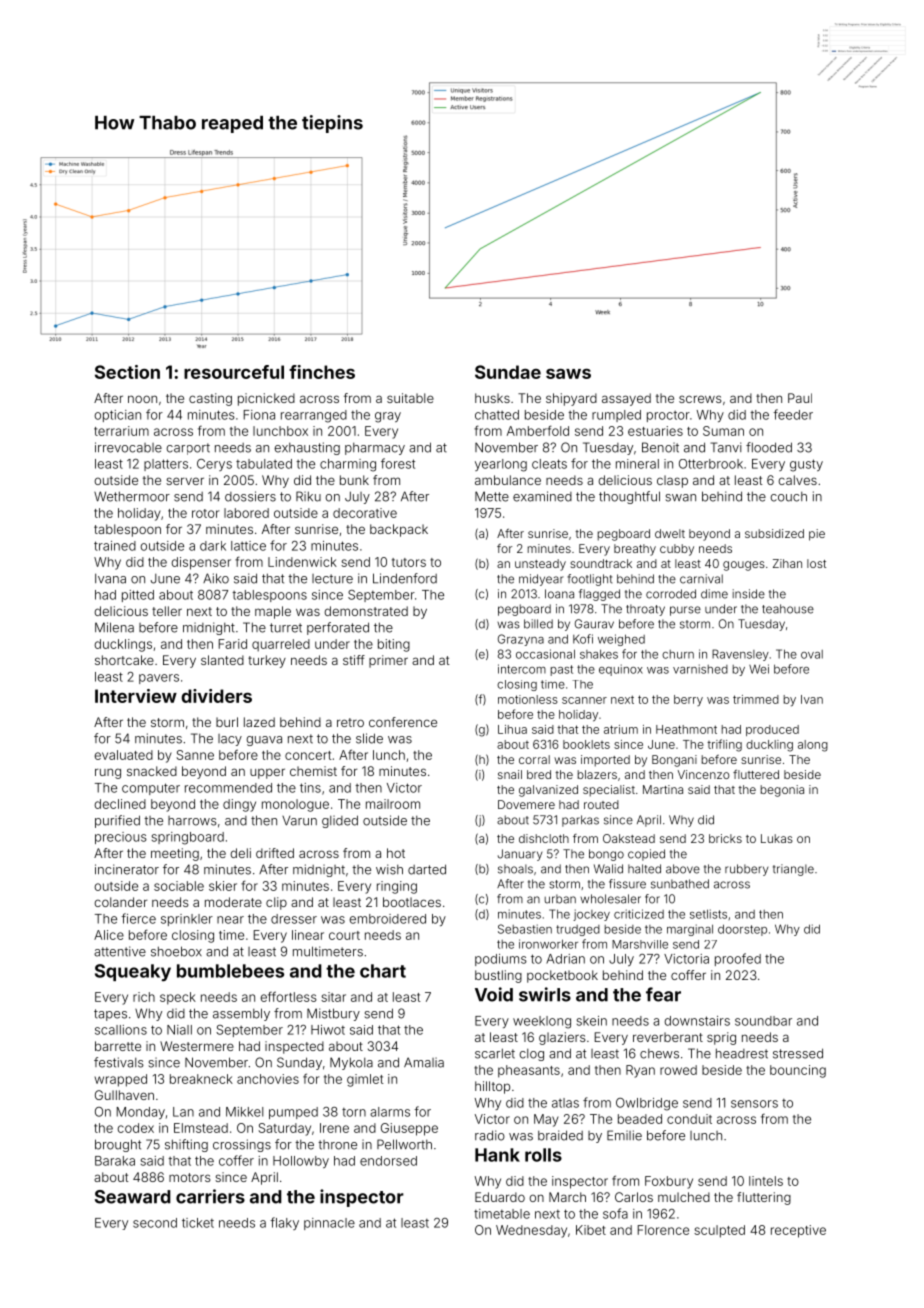  What do you see at coordinates (591, 1230) in the page?
I see `Kibet` at bounding box center [591, 1230].
